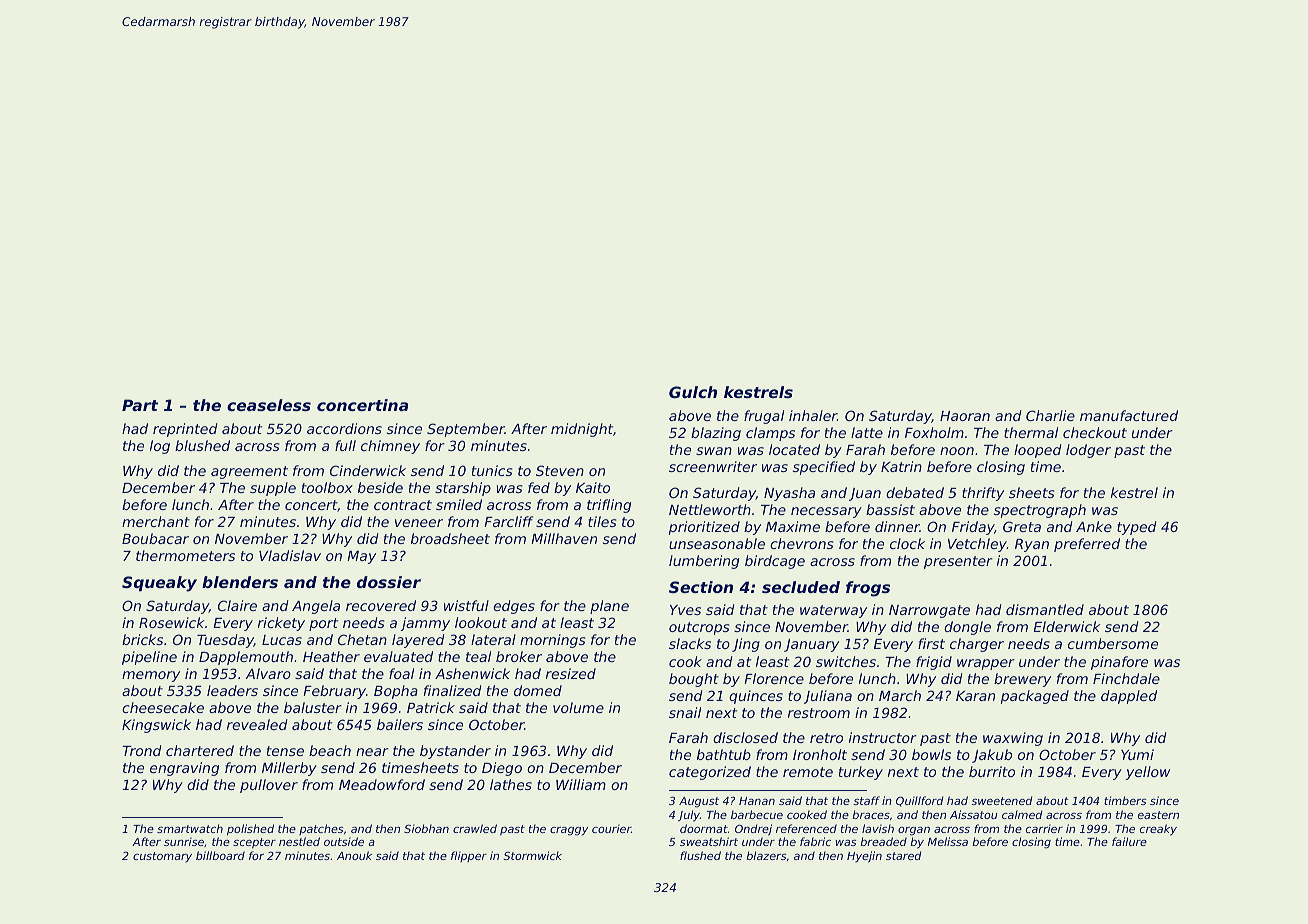 The image size is (1308, 924). I want to click on midnight, so click(582, 430).
